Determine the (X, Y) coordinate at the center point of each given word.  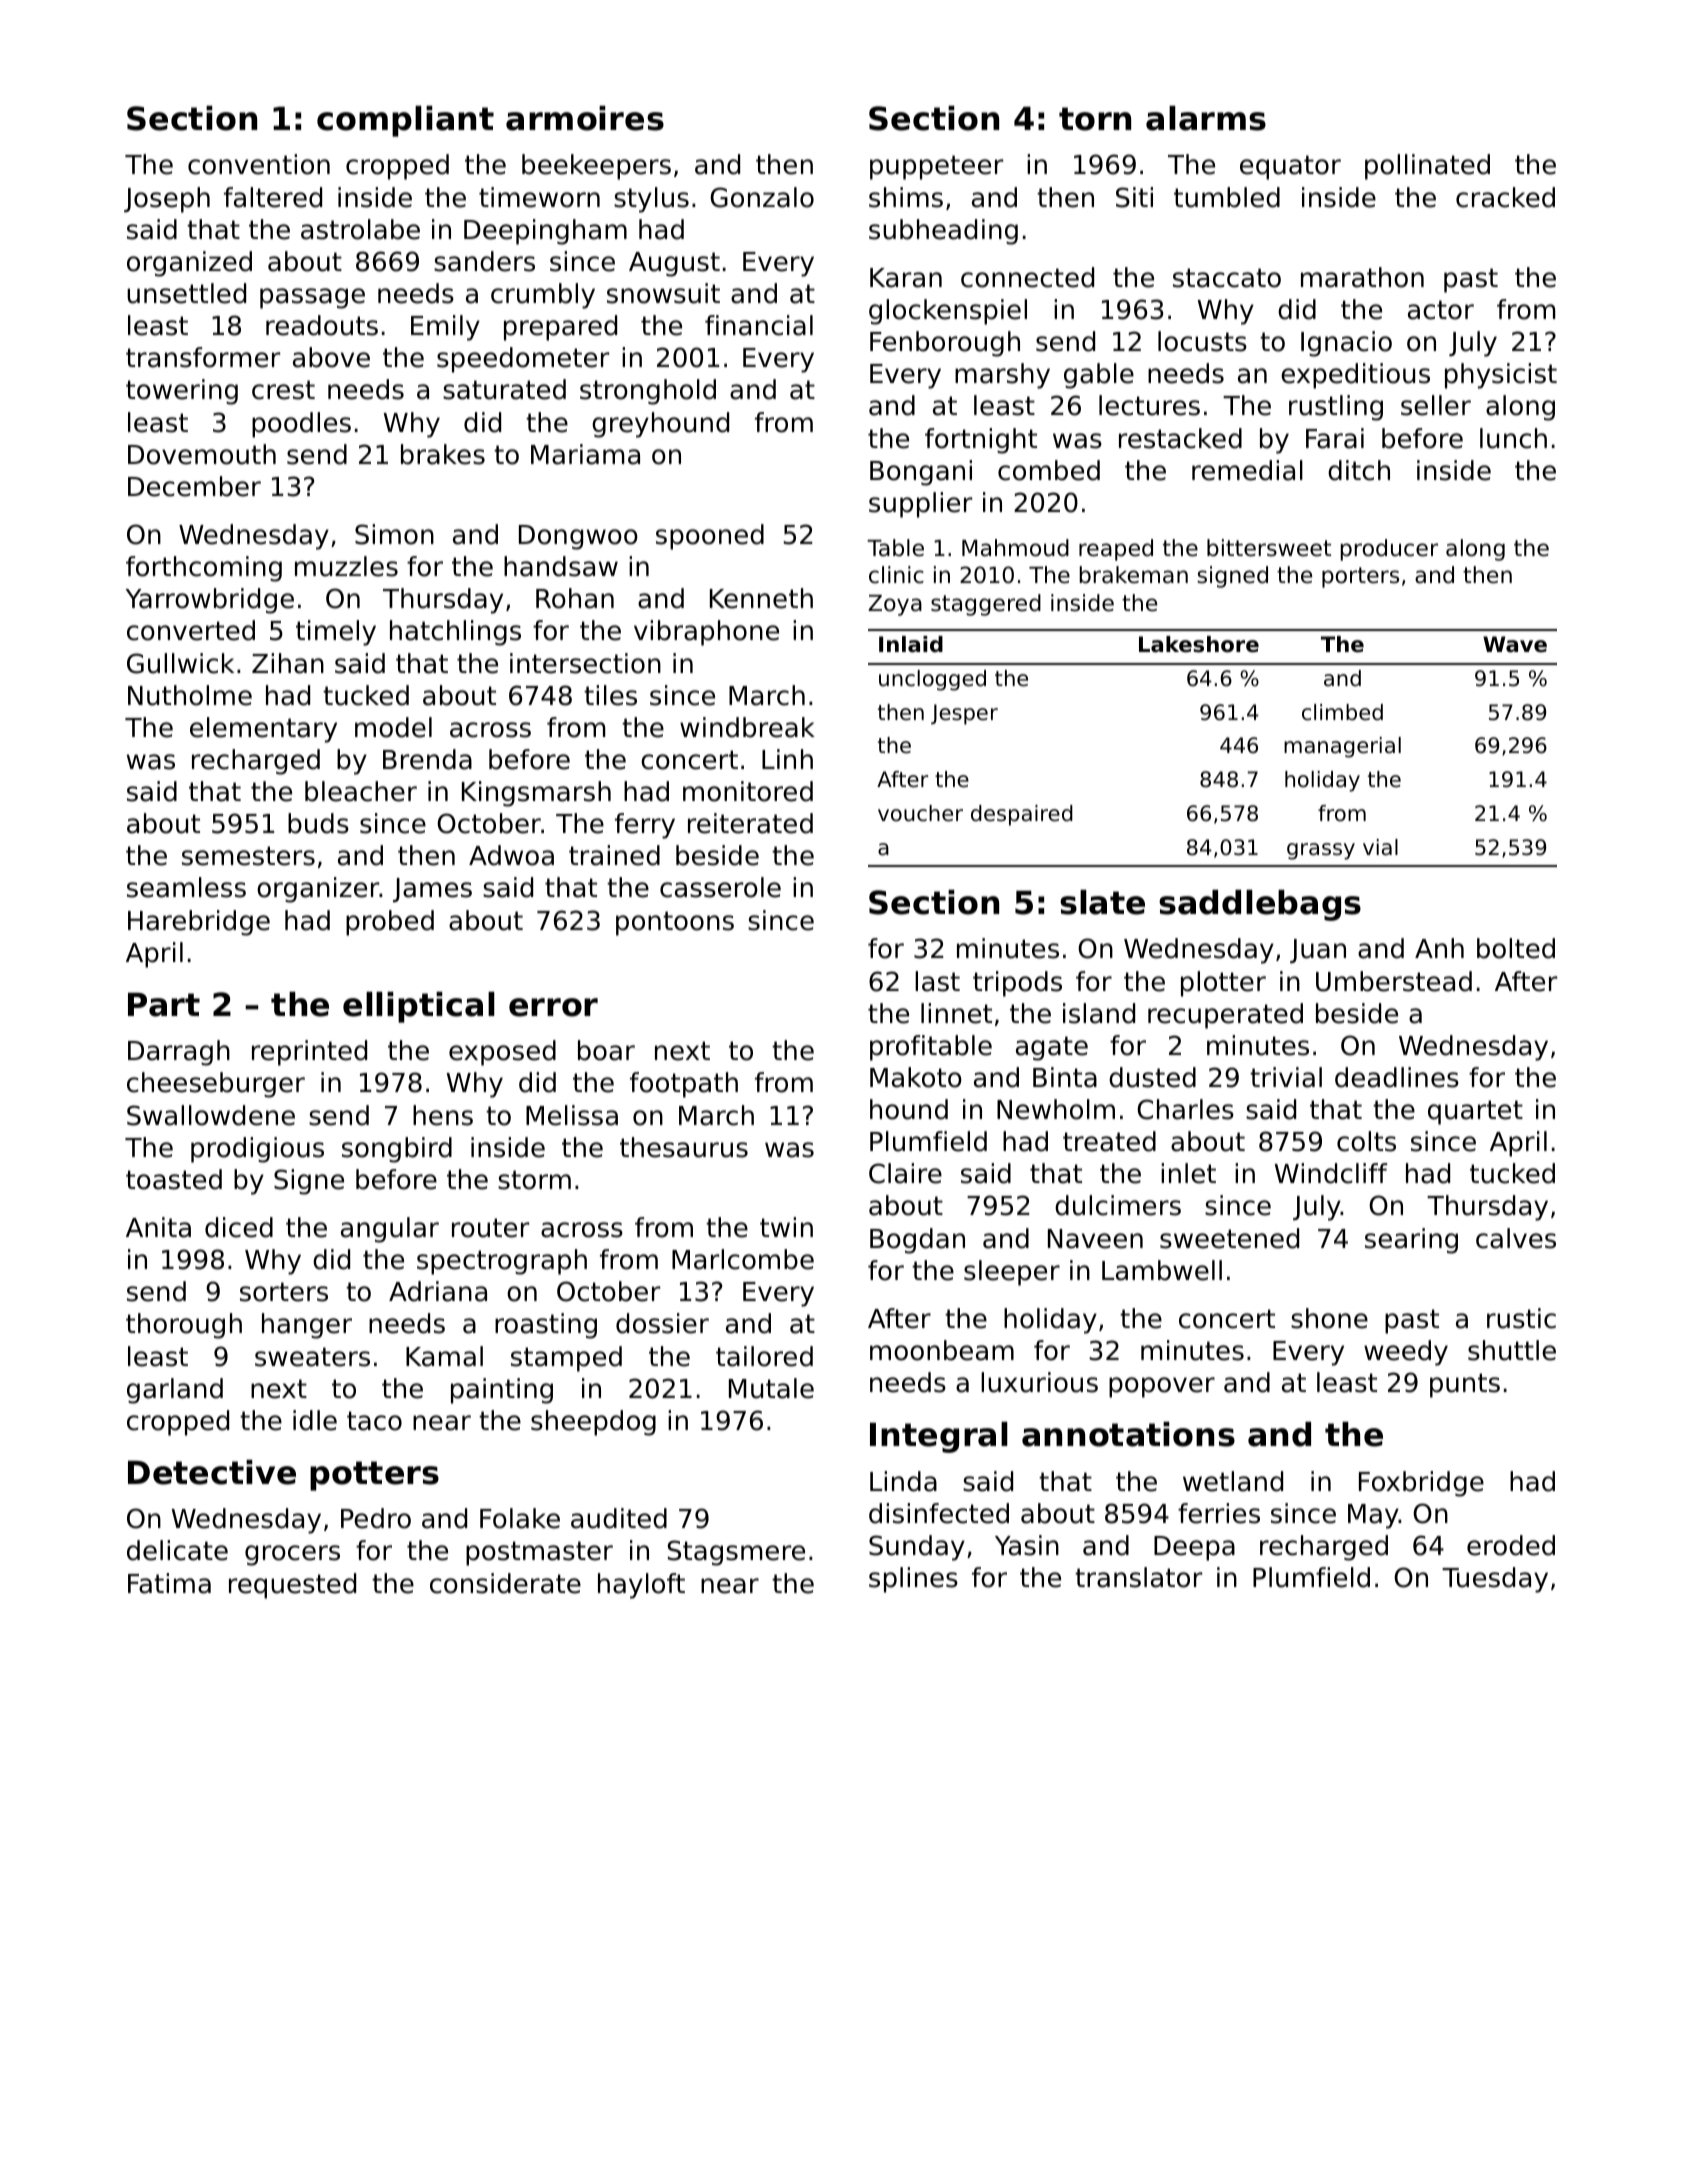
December (194, 486)
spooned (710, 537)
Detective (212, 1472)
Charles (1185, 1109)
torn (1095, 119)
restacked (1180, 438)
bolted (1516, 948)
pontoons (675, 923)
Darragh (179, 1053)
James (432, 890)
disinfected (939, 1513)
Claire (905, 1173)
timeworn (539, 197)
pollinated (1427, 167)
